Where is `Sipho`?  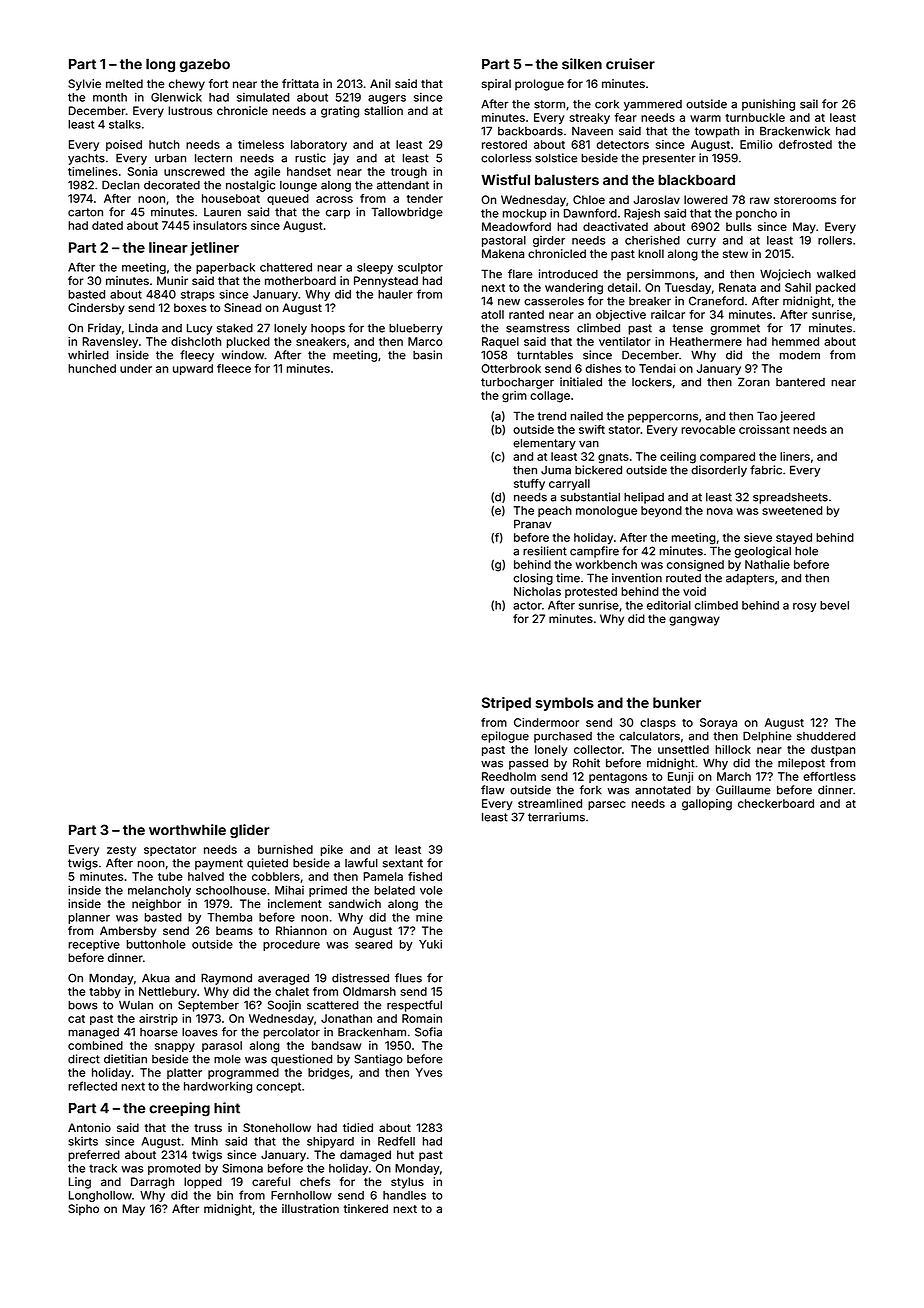
Sipho is located at coordinates (83, 1210).
